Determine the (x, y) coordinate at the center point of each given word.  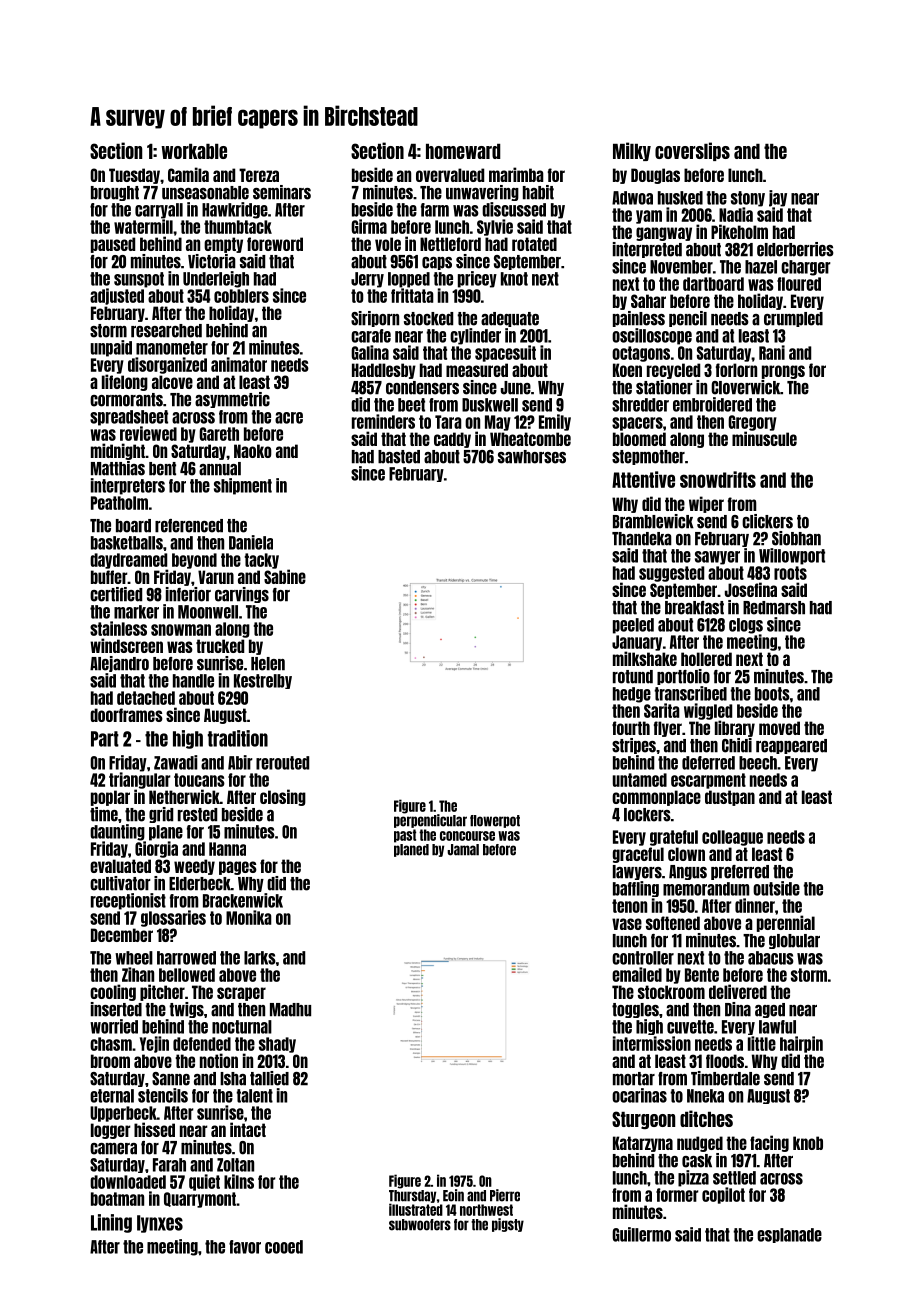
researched (166, 331)
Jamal (463, 850)
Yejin (154, 1044)
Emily (555, 422)
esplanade (789, 1235)
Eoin (453, 1195)
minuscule (764, 438)
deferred (708, 763)
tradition (238, 738)
